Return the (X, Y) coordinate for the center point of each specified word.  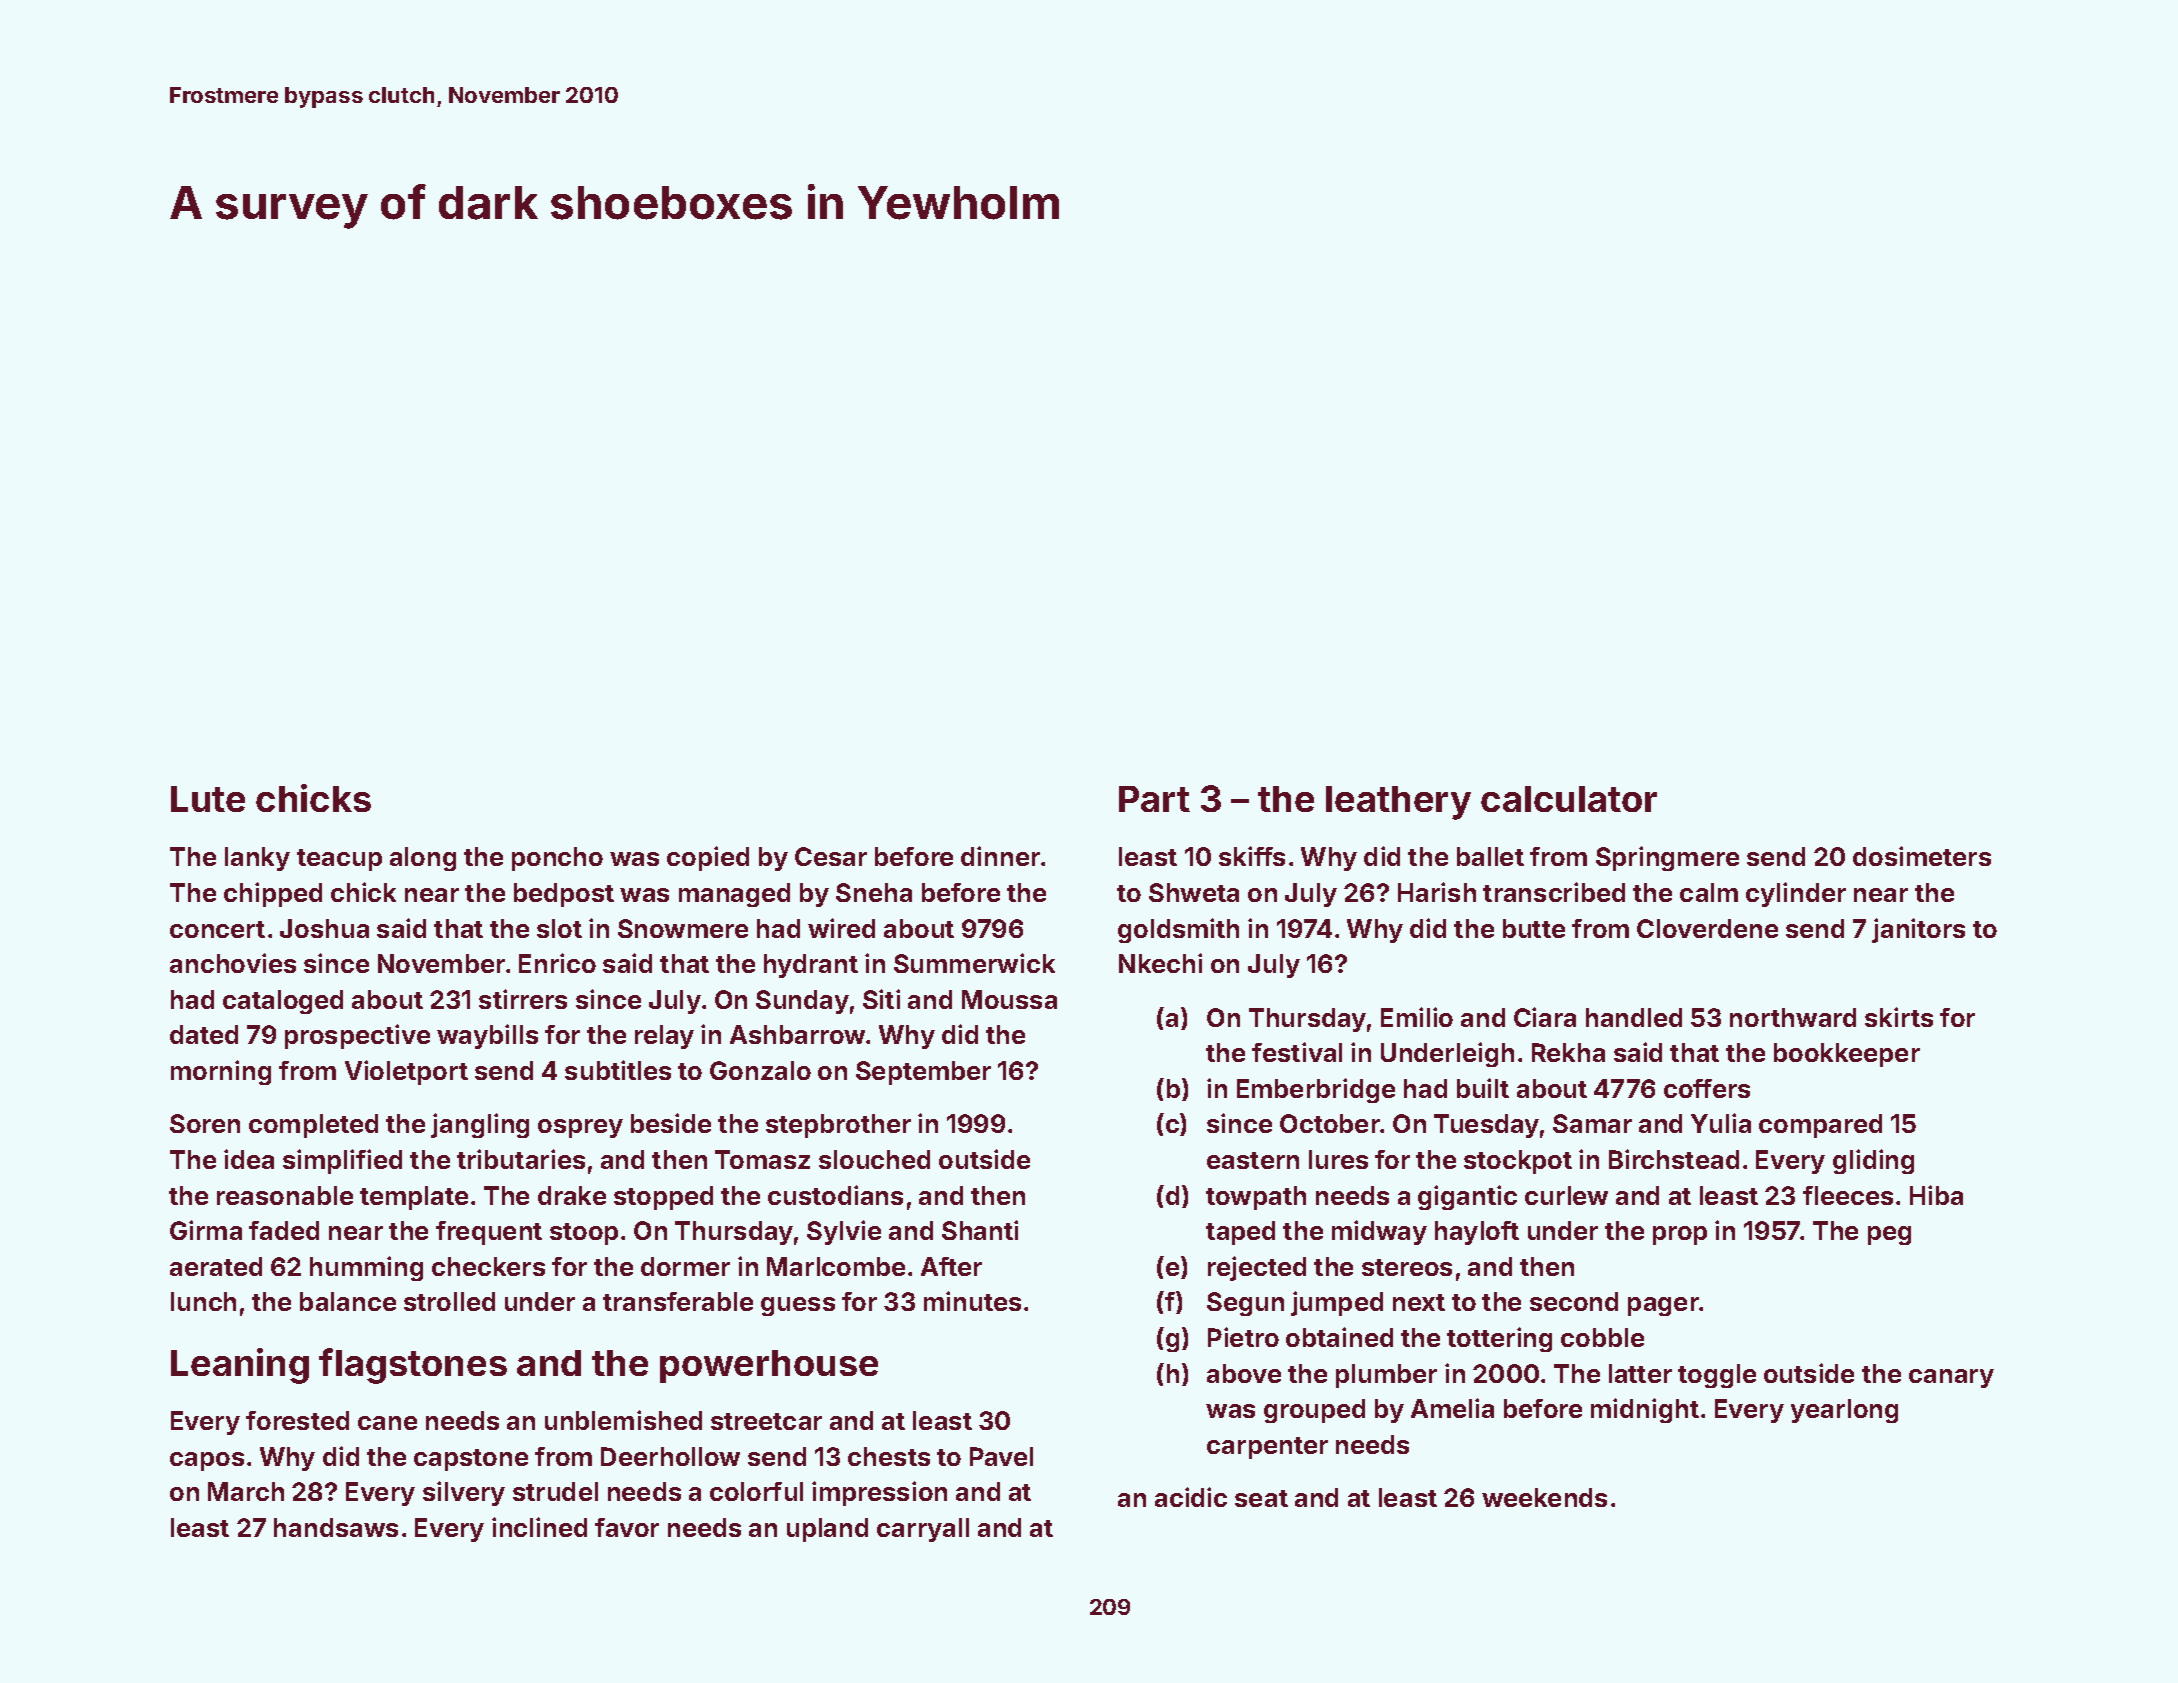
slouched (874, 1159)
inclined (539, 1527)
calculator (1569, 799)
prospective (357, 1036)
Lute (208, 799)
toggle (1717, 1376)
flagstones (413, 1366)
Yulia (1721, 1123)
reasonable (285, 1195)
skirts (1899, 1017)
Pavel (1001, 1456)
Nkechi (1160, 963)
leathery (1398, 803)
